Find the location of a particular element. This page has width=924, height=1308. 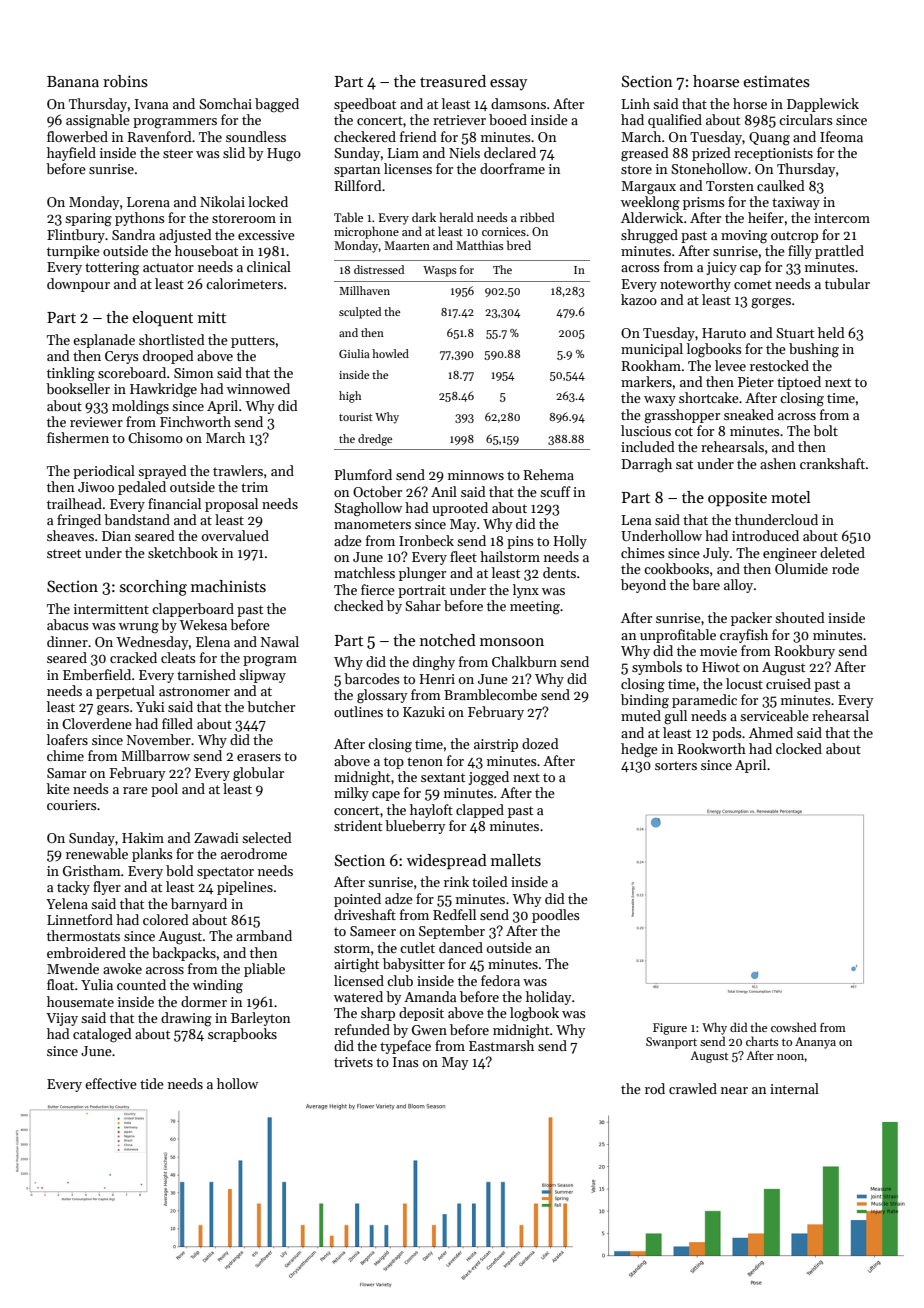

fishermen is located at coordinates (78, 437).
